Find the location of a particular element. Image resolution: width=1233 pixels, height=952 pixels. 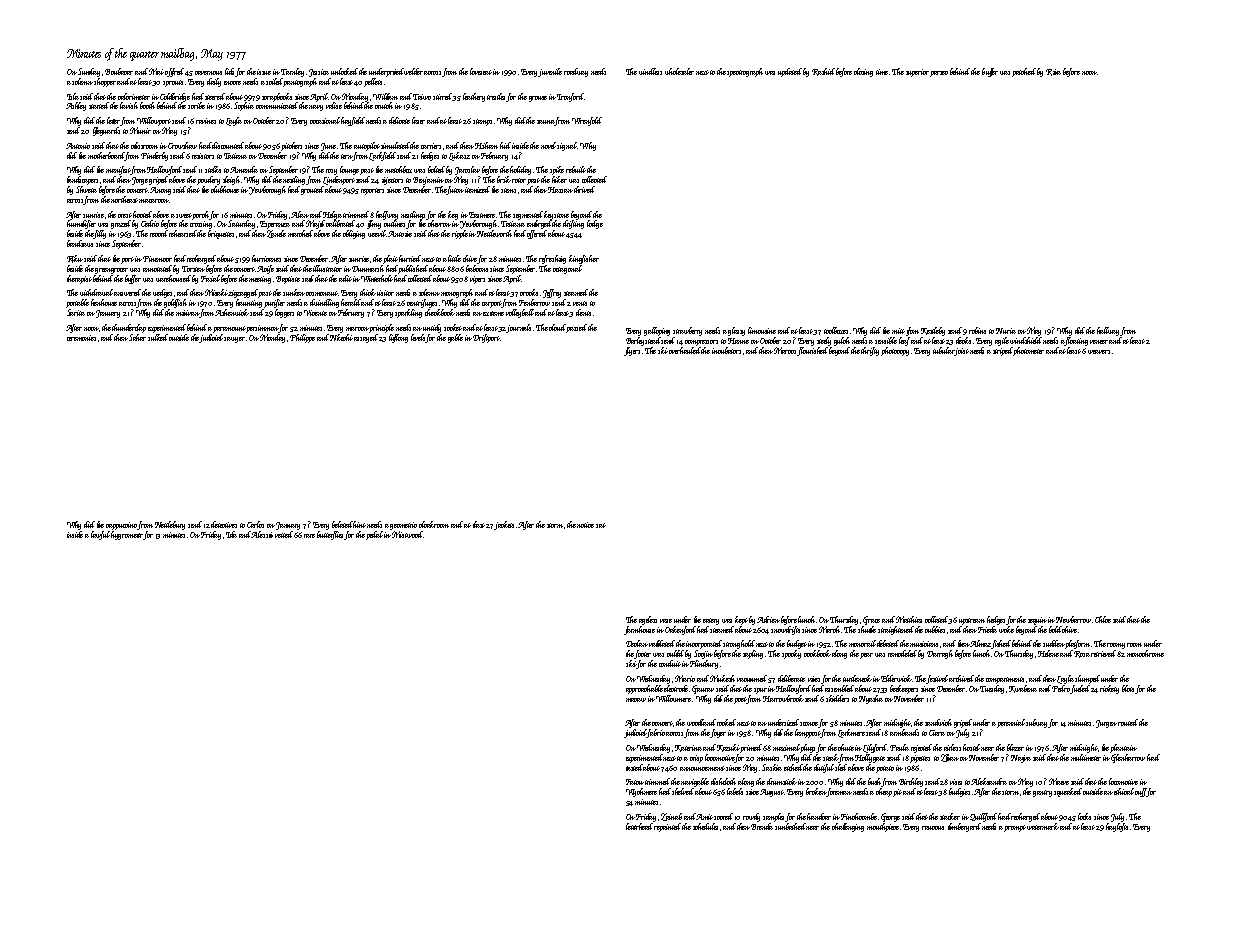

hallway is located at coordinates (1109, 331).
